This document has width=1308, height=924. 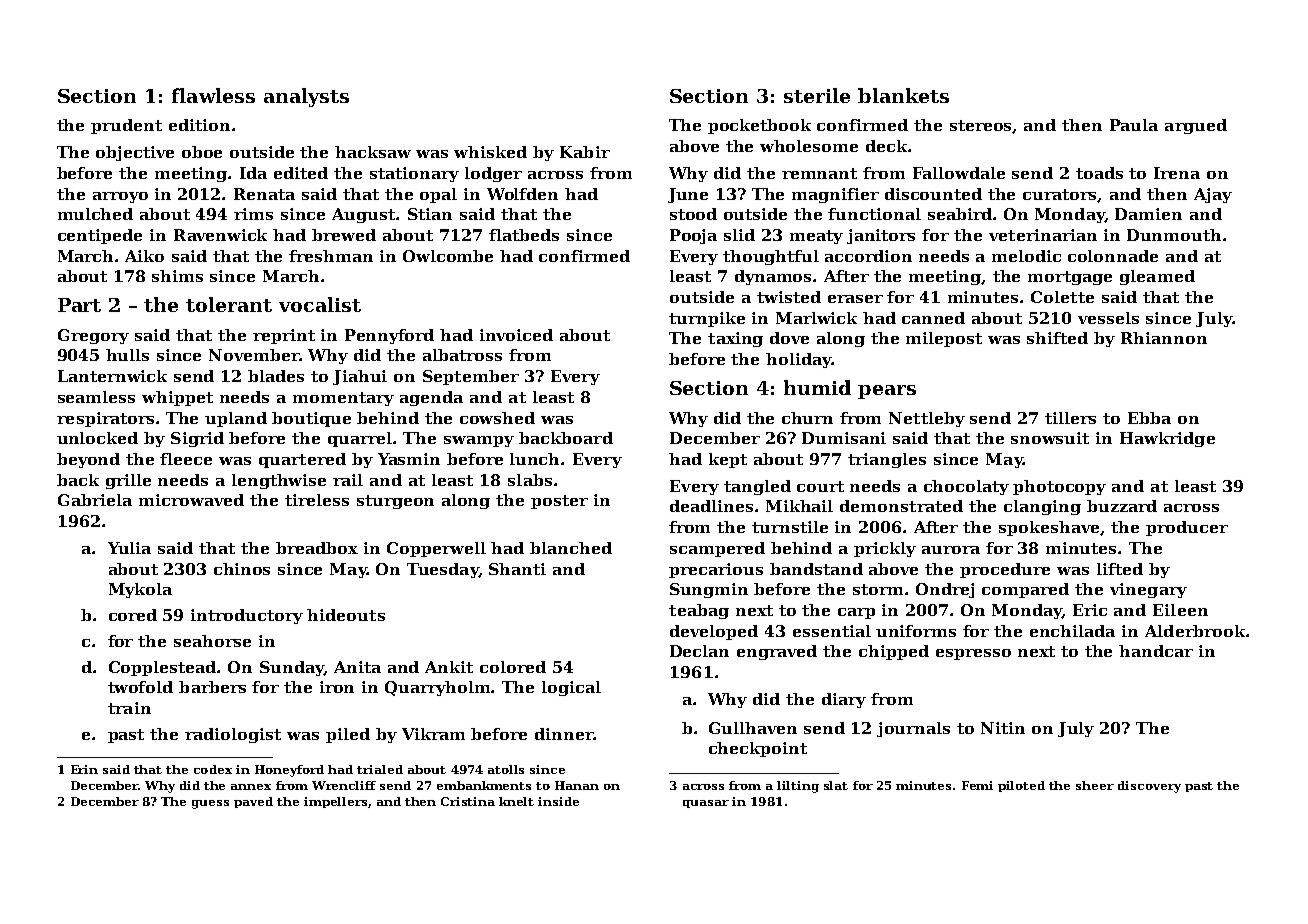 What do you see at coordinates (140, 590) in the document?
I see `Mykola` at bounding box center [140, 590].
